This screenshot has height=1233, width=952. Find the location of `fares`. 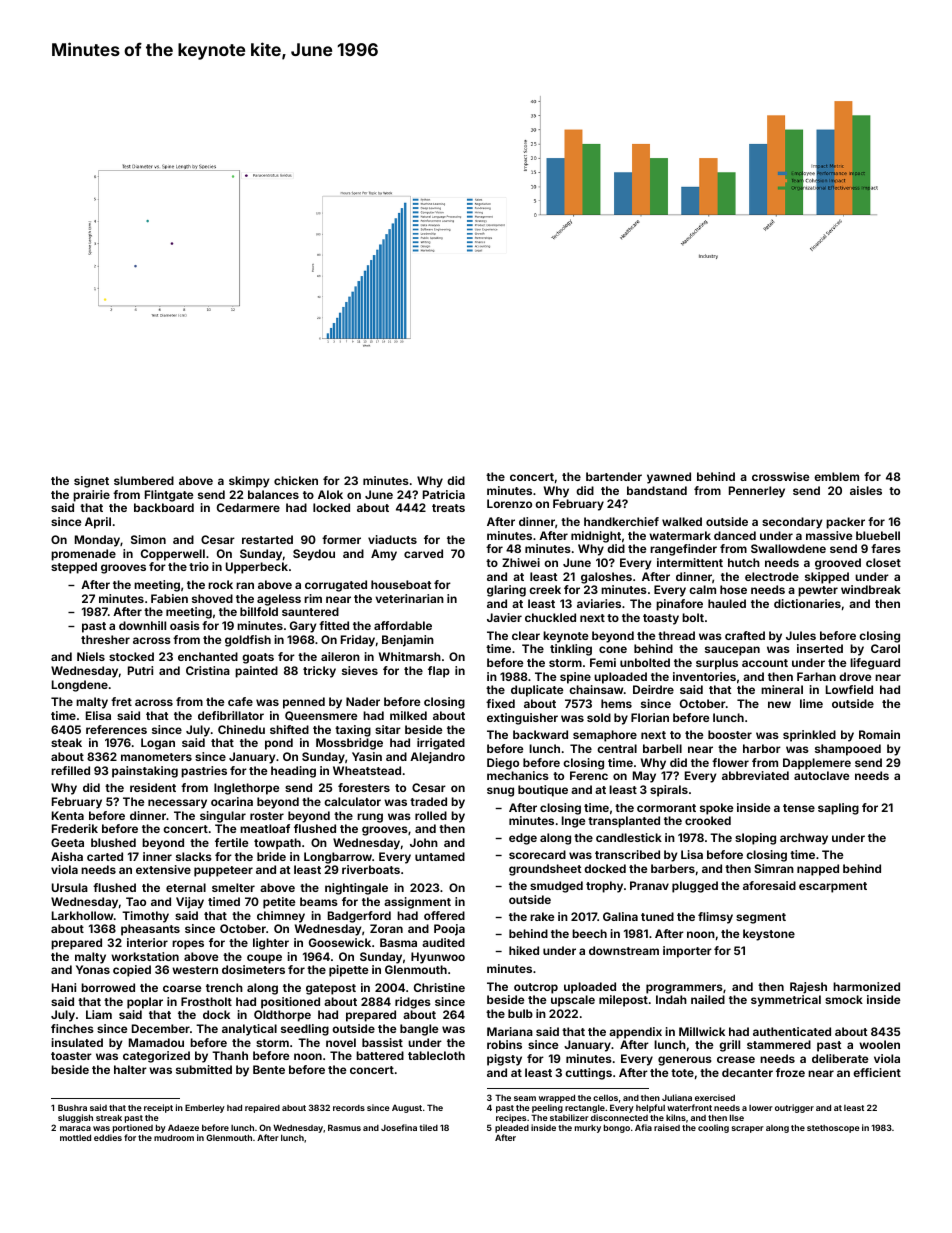

fares is located at coordinates (886, 548).
